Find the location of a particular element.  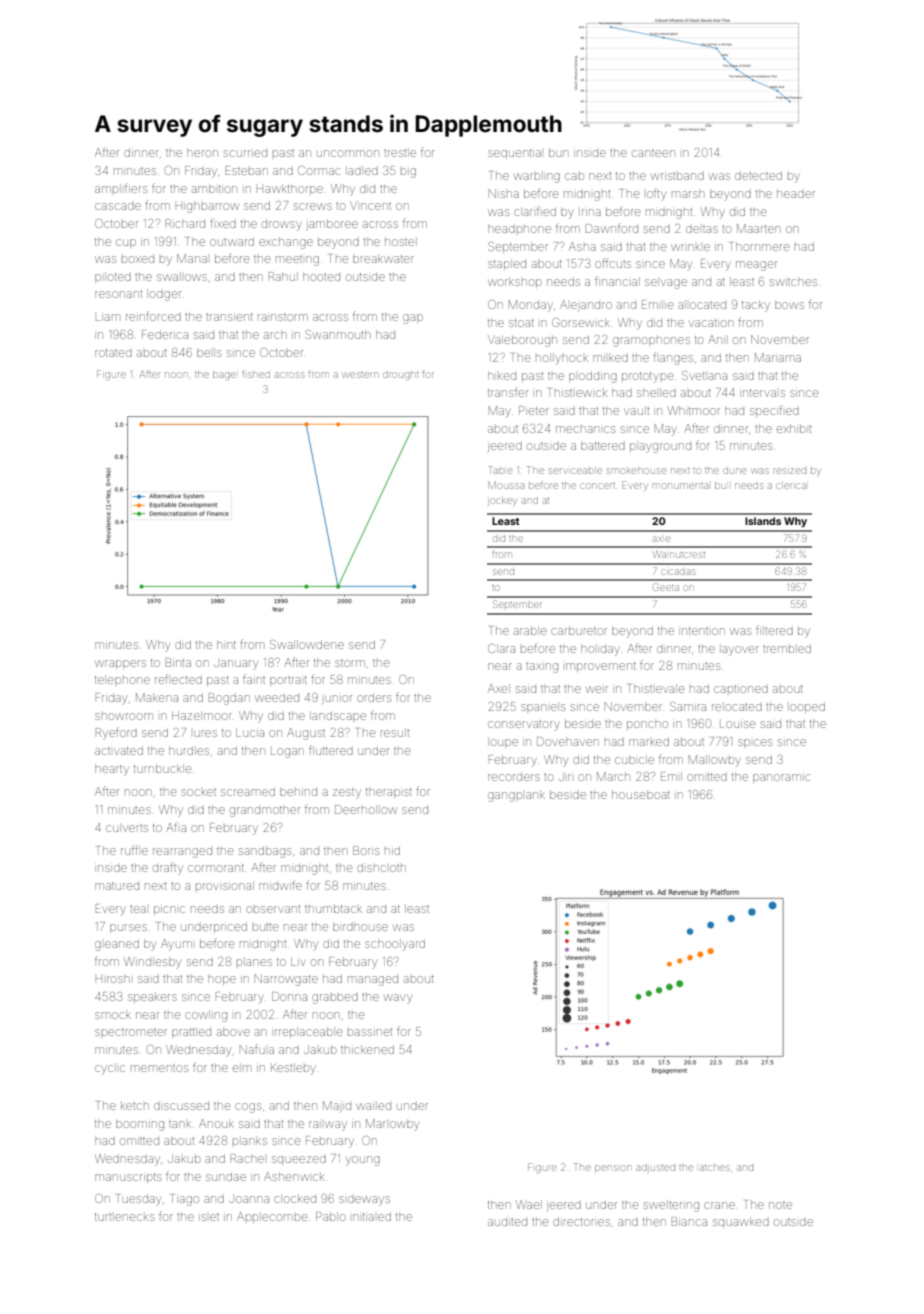

arable is located at coordinates (530, 630).
